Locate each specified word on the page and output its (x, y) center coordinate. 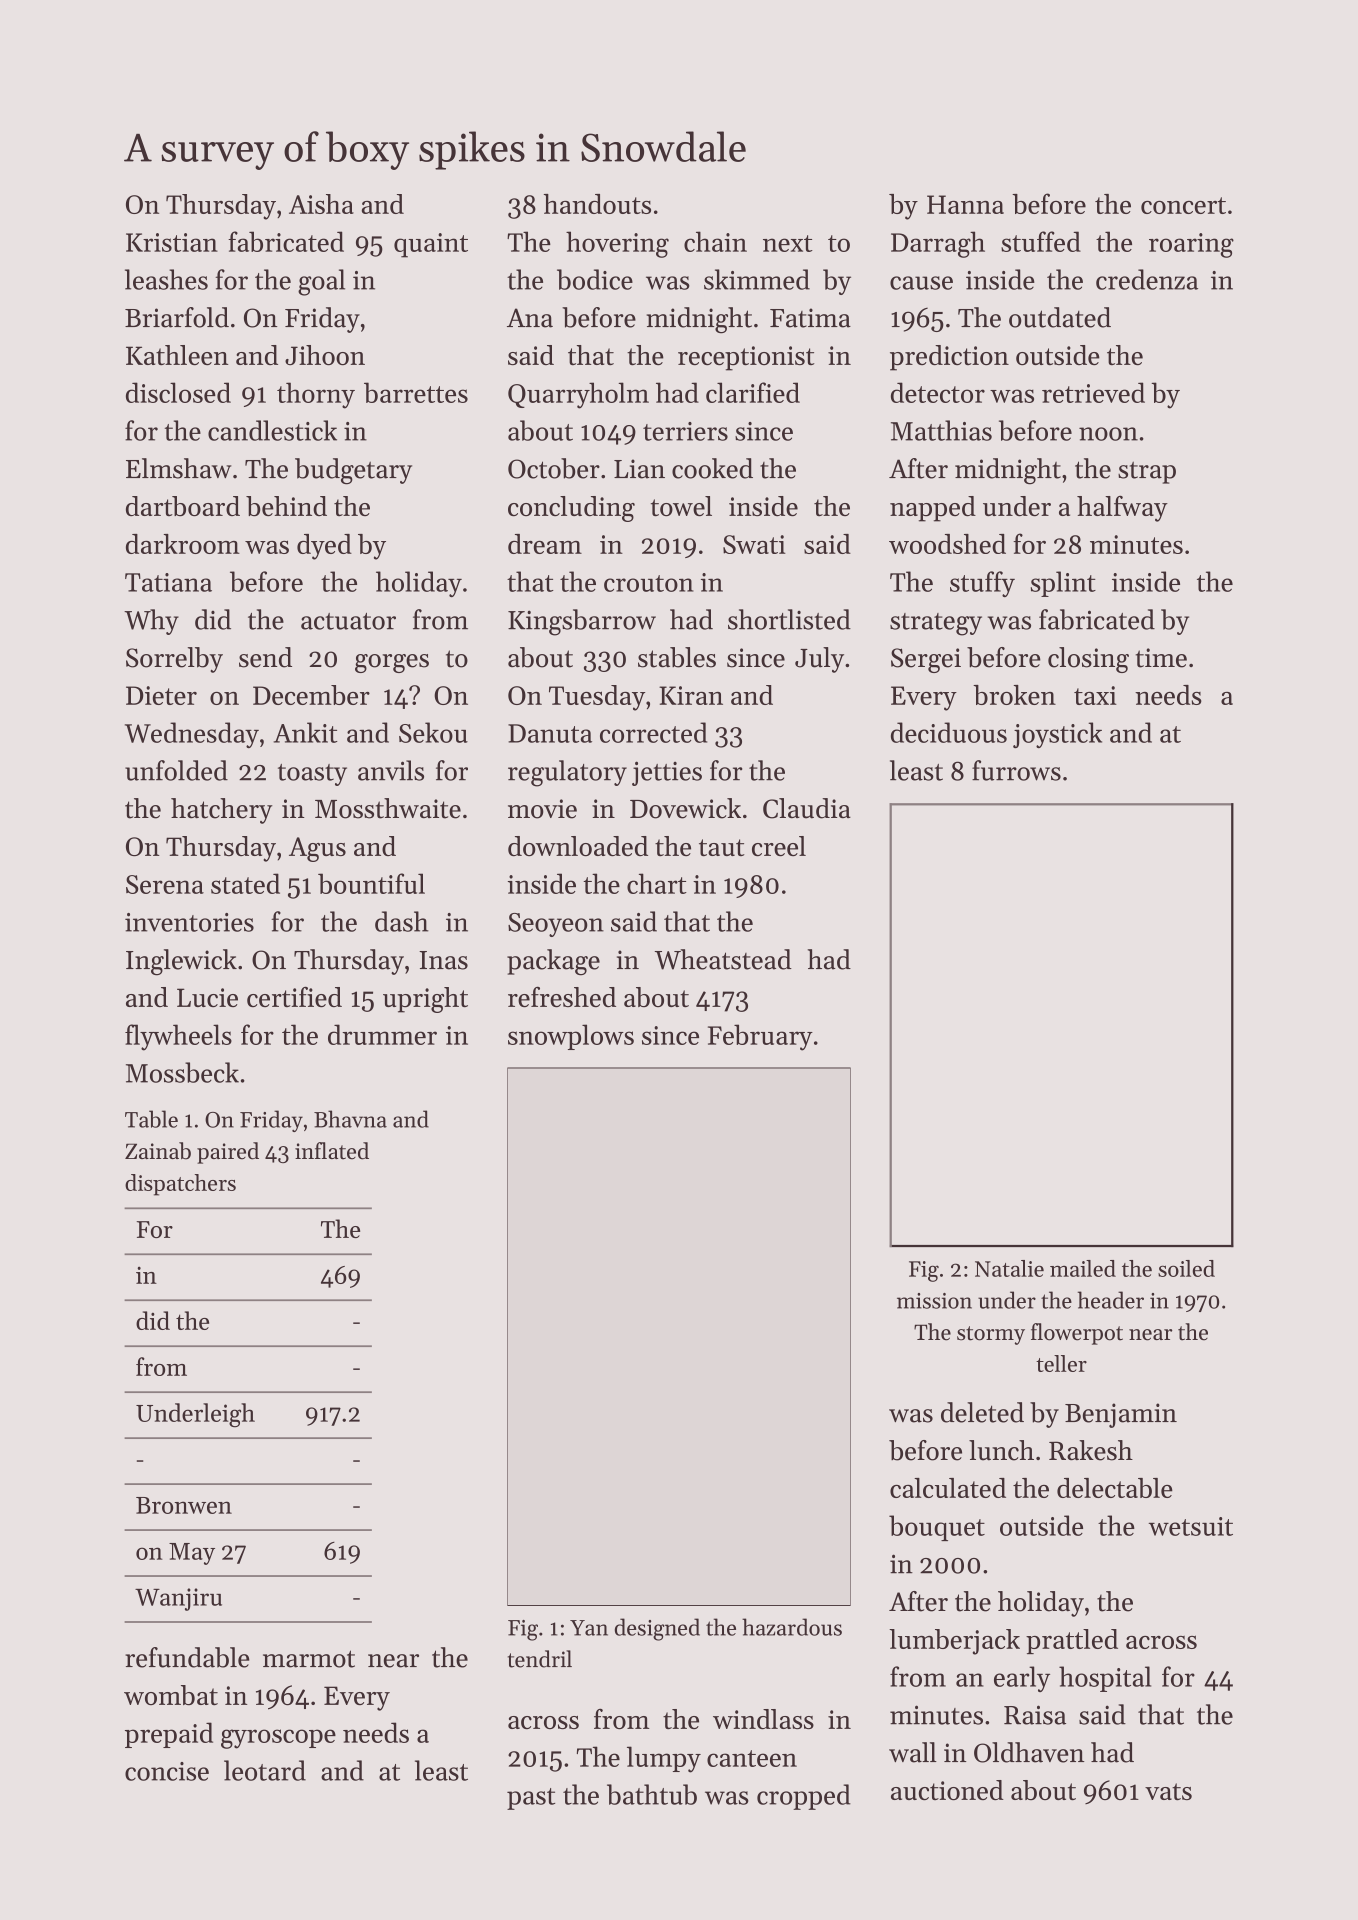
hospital (1105, 1679)
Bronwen (184, 1505)
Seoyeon (556, 925)
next (788, 243)
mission (934, 1301)
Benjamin (1121, 1415)
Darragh (938, 244)
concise (167, 1771)
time (1161, 658)
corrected (653, 732)
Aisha (321, 204)
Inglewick (181, 962)
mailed (1083, 1268)
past (531, 1799)
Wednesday (192, 735)
